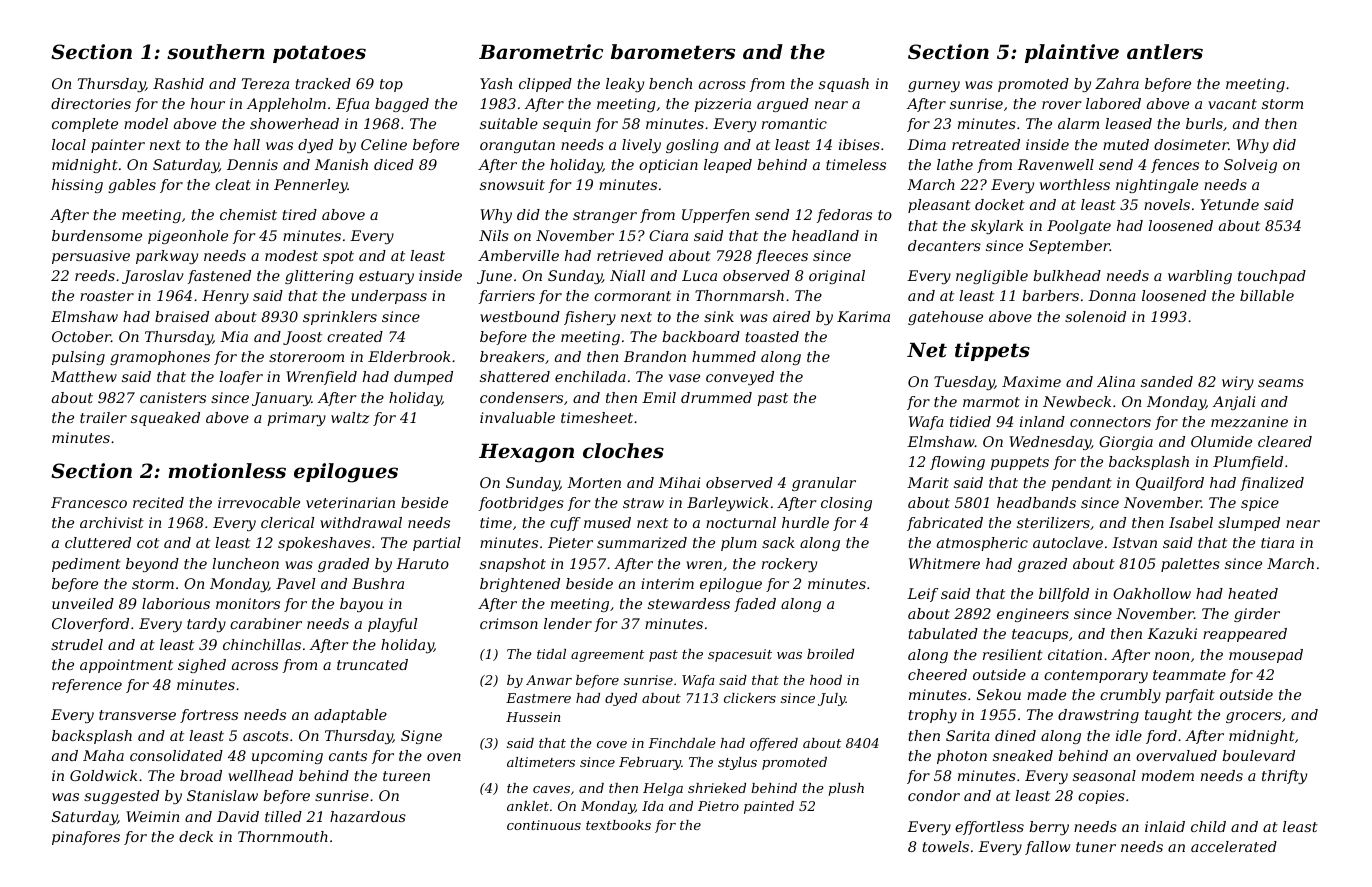 The image size is (1372, 887). Describe the element at coordinates (496, 83) in the screenshot. I see `Yash` at that location.
